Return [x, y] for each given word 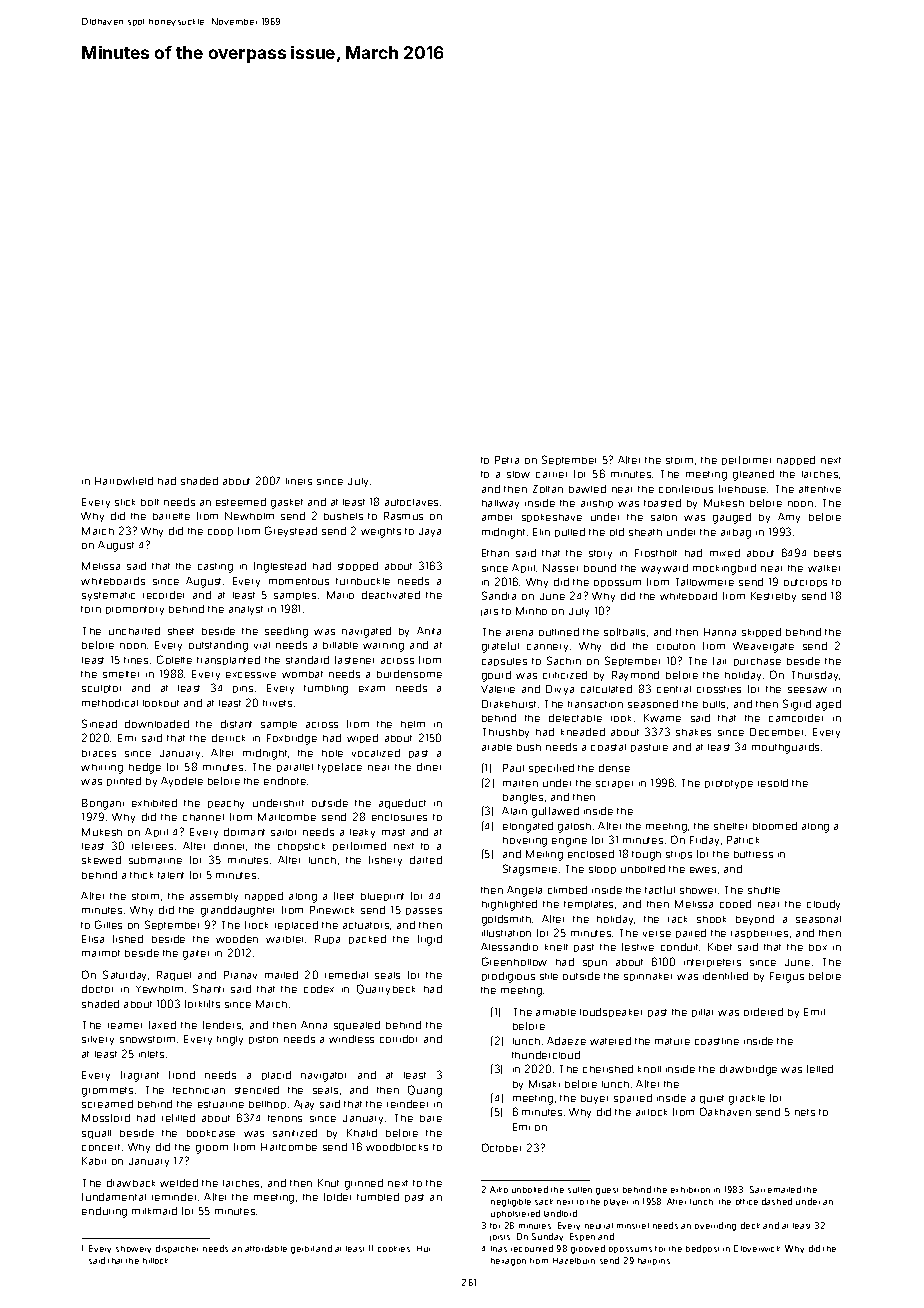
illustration [506, 933]
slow [518, 474]
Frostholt [656, 553]
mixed [725, 553]
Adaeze [566, 1041]
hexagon [508, 1262]
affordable [266, 1248]
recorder [163, 595]
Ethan [495, 553]
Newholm [249, 516]
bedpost [702, 1249]
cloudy [823, 905]
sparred [633, 1098]
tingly [230, 1041]
